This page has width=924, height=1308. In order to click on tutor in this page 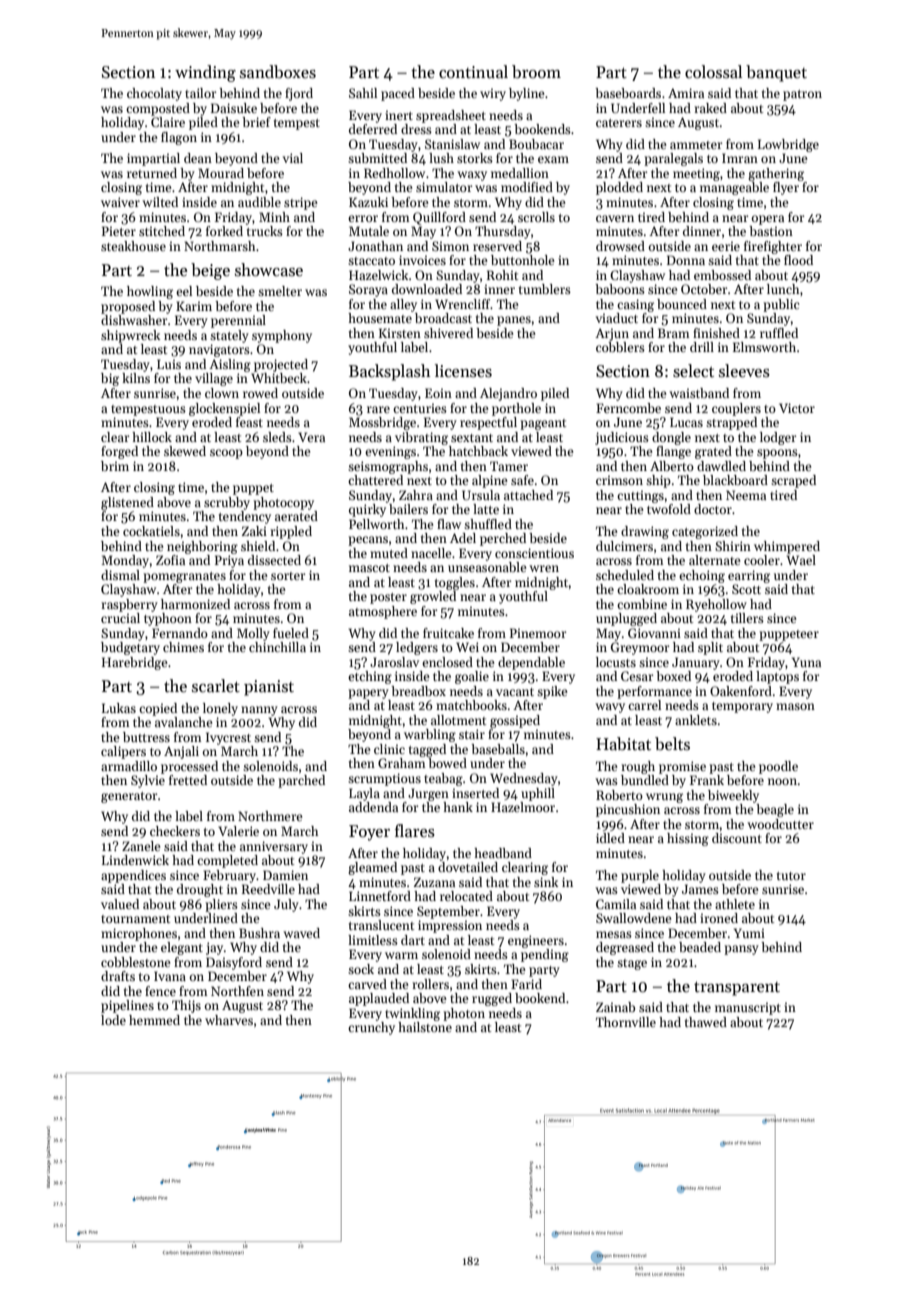, I will do `click(791, 876)`.
